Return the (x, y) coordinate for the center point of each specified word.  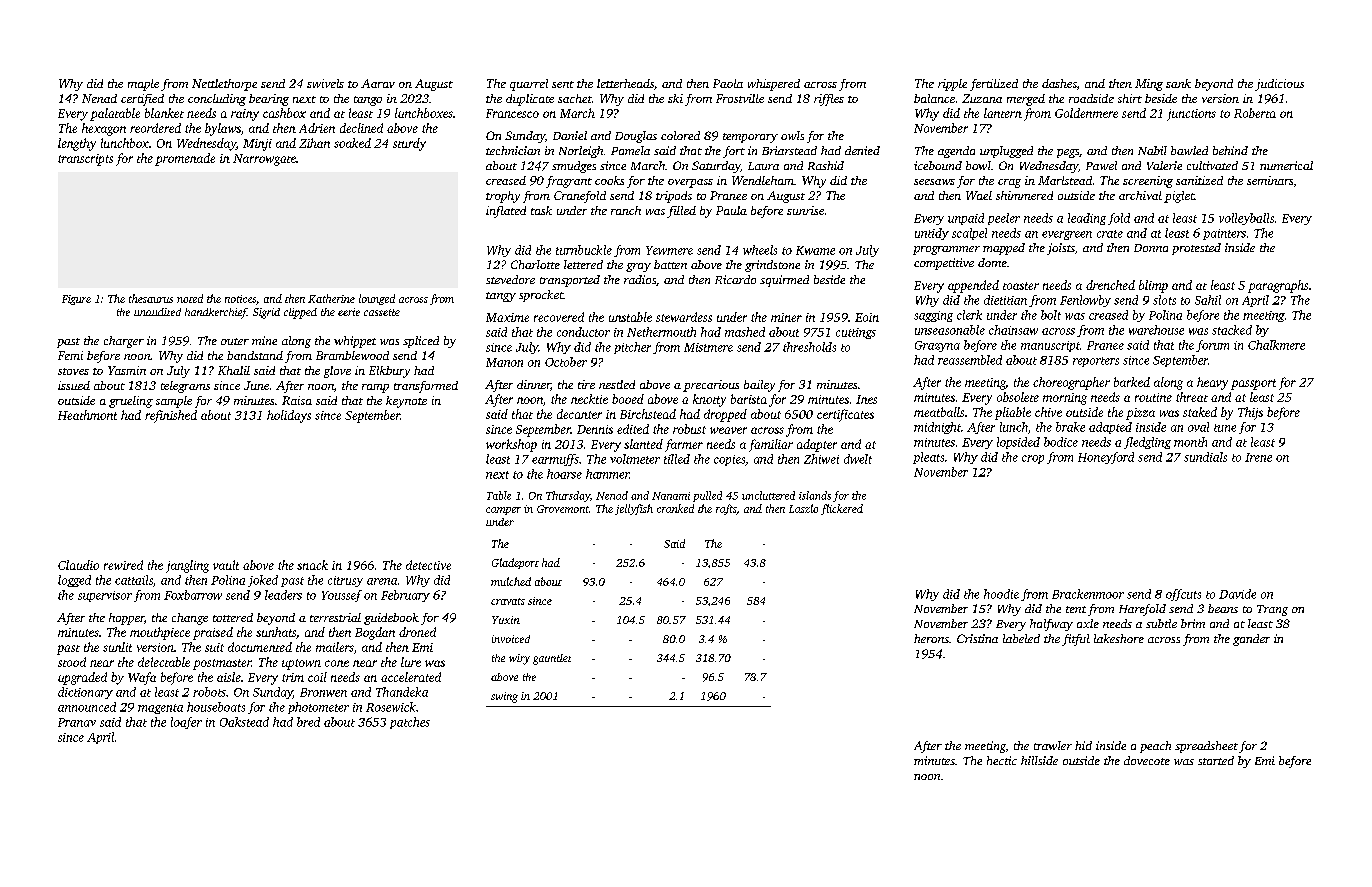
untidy (932, 234)
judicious (1279, 85)
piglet (1179, 197)
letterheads (625, 83)
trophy (503, 197)
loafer (186, 723)
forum (1212, 346)
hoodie (1001, 594)
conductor (583, 332)
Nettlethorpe (224, 85)
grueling (131, 402)
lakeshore (1119, 638)
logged (74, 581)
